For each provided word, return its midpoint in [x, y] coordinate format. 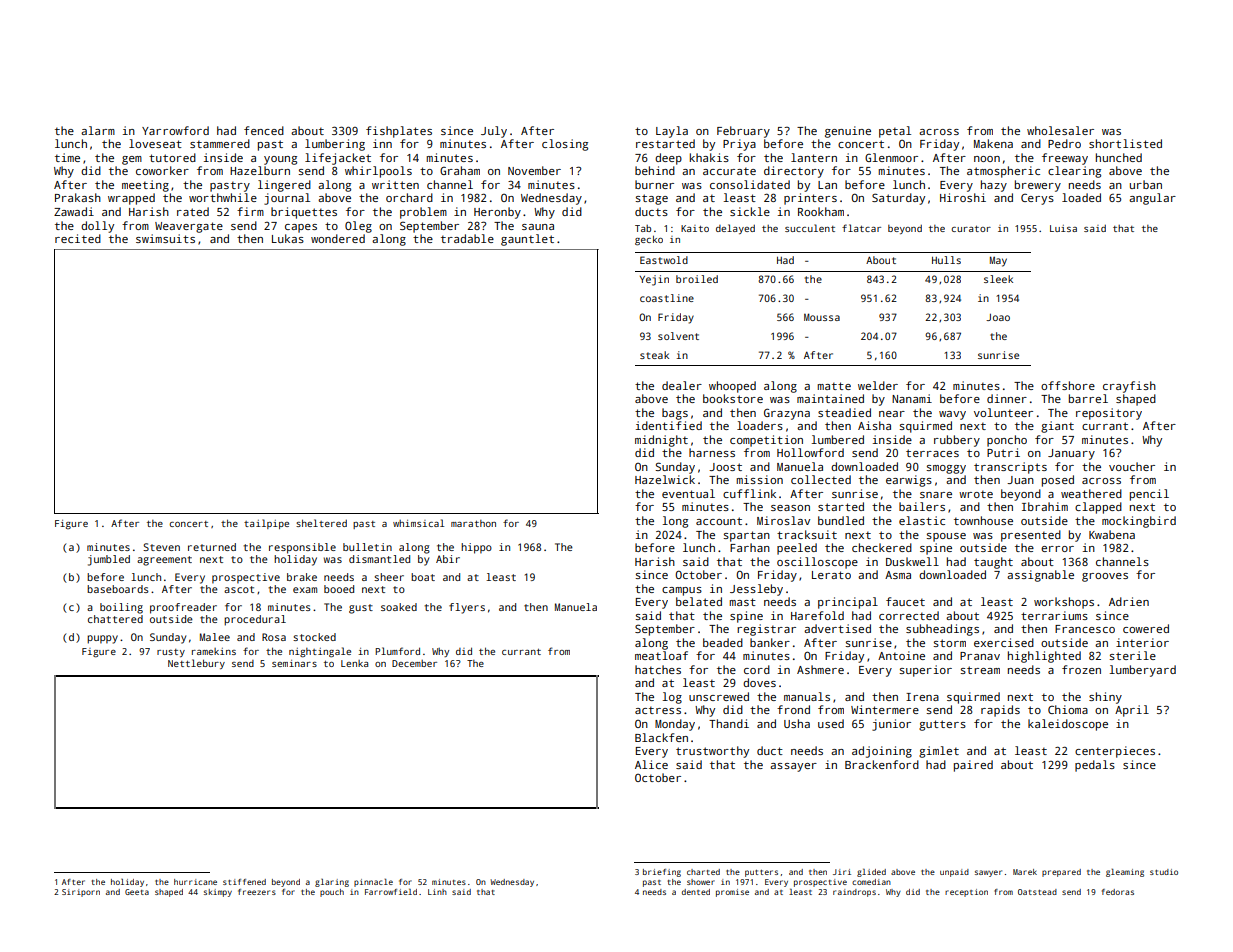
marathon [473, 523]
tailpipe [266, 524]
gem [132, 160]
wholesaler [1060, 130]
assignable [1040, 576]
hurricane [195, 882]
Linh [437, 892]
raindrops [854, 893]
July [494, 132]
